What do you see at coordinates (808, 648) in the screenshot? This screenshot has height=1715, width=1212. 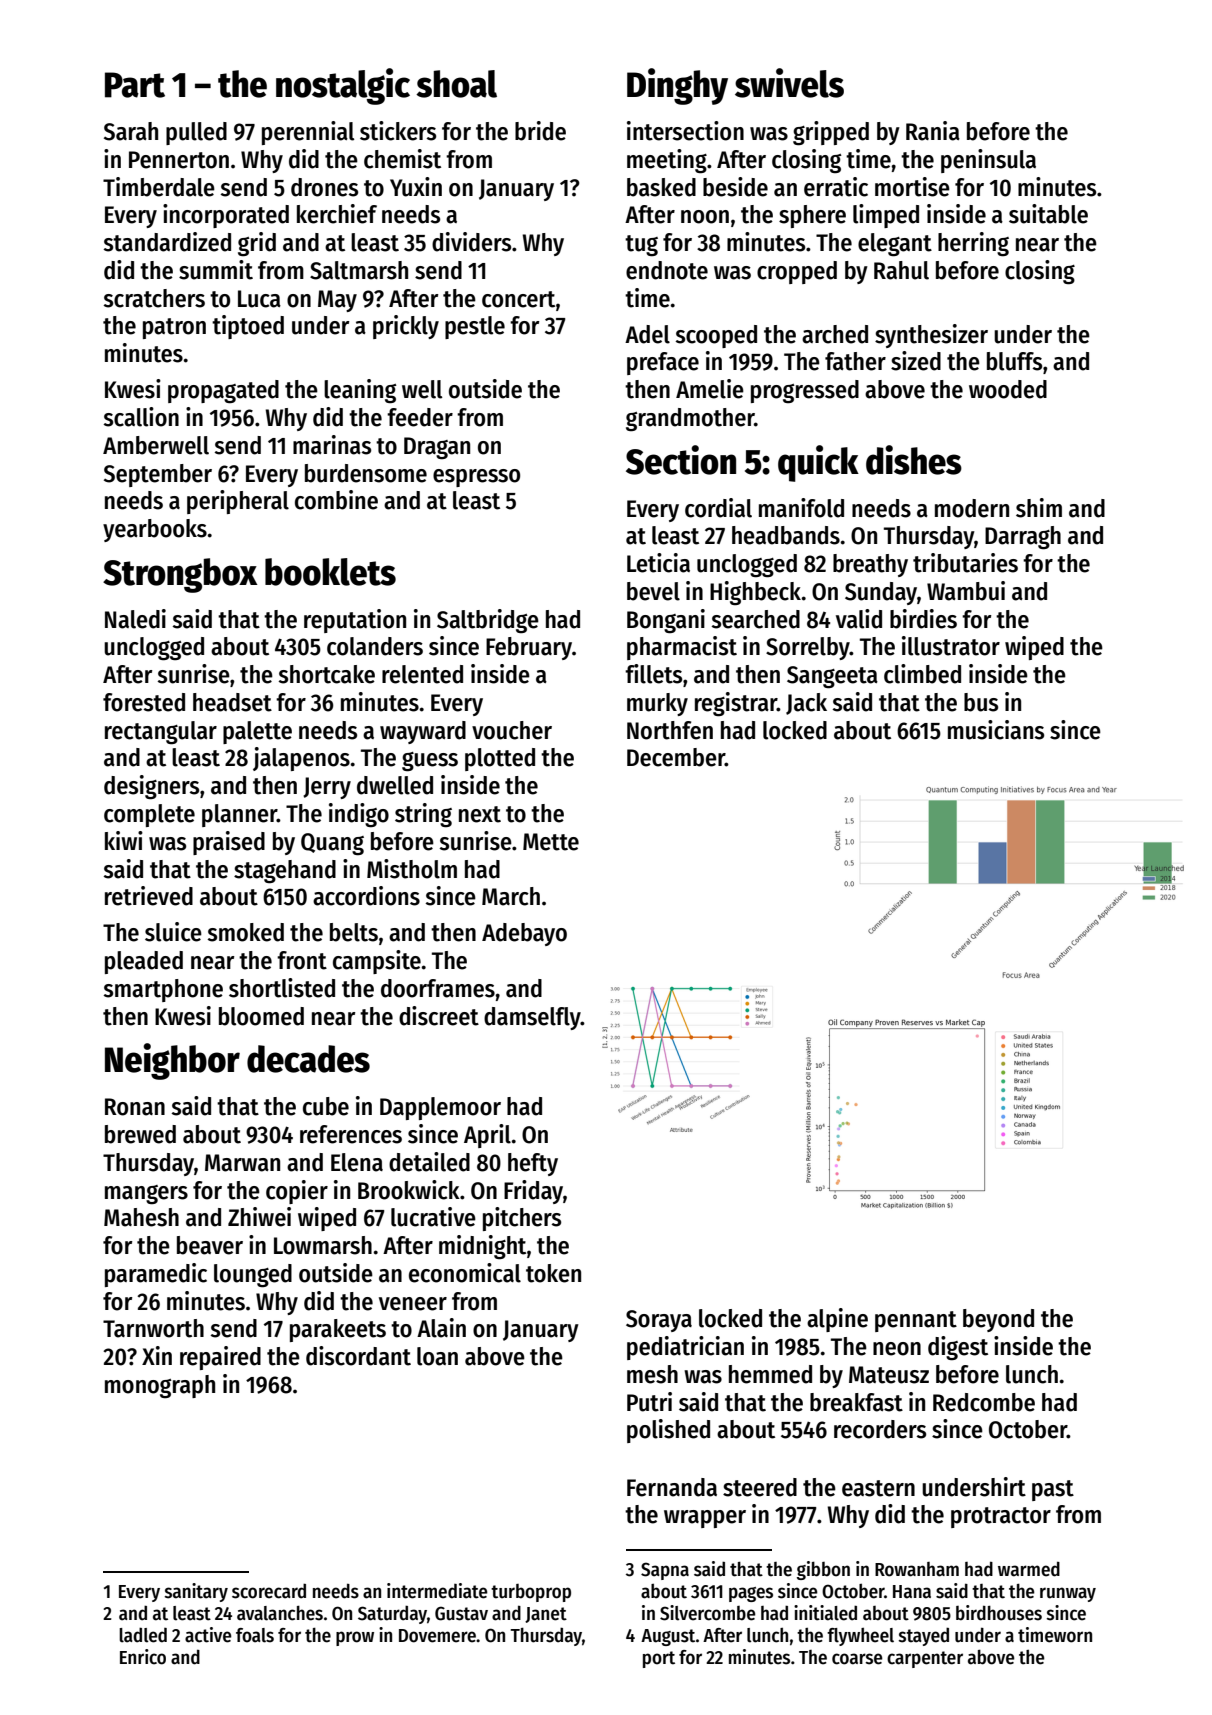 I see `Sorrelby` at bounding box center [808, 648].
